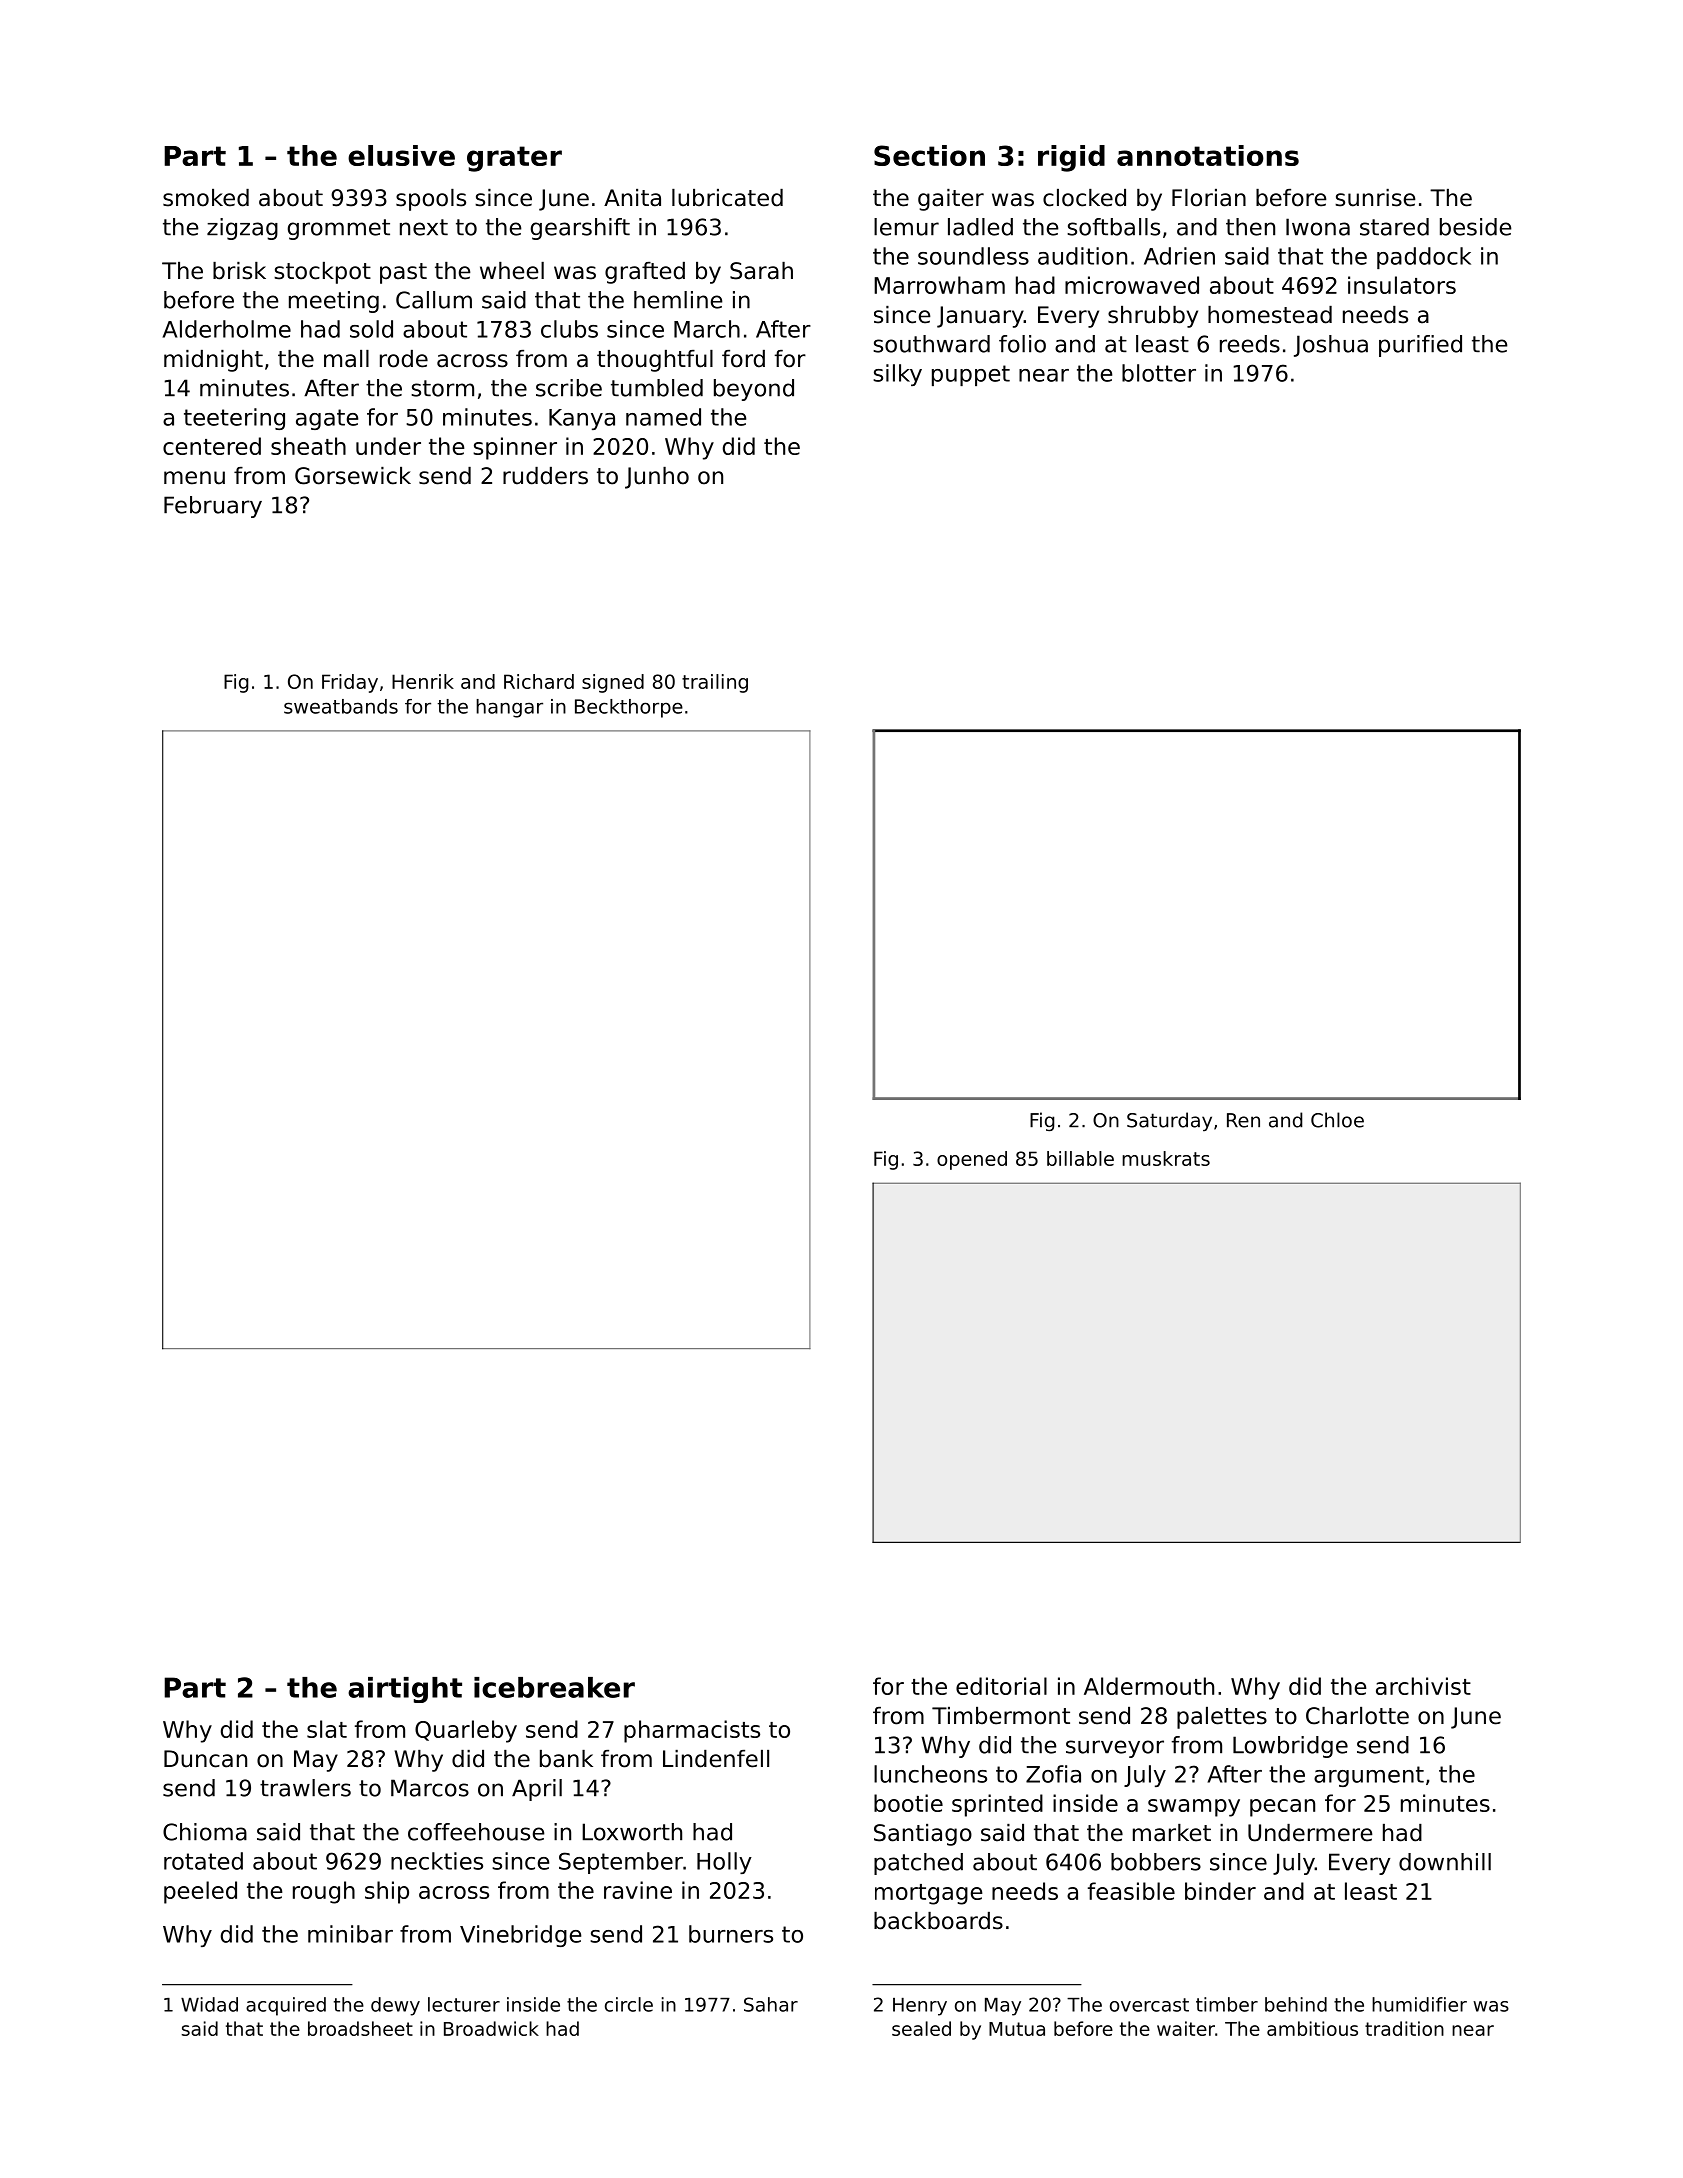  What do you see at coordinates (566, 1759) in the document?
I see `bank` at bounding box center [566, 1759].
